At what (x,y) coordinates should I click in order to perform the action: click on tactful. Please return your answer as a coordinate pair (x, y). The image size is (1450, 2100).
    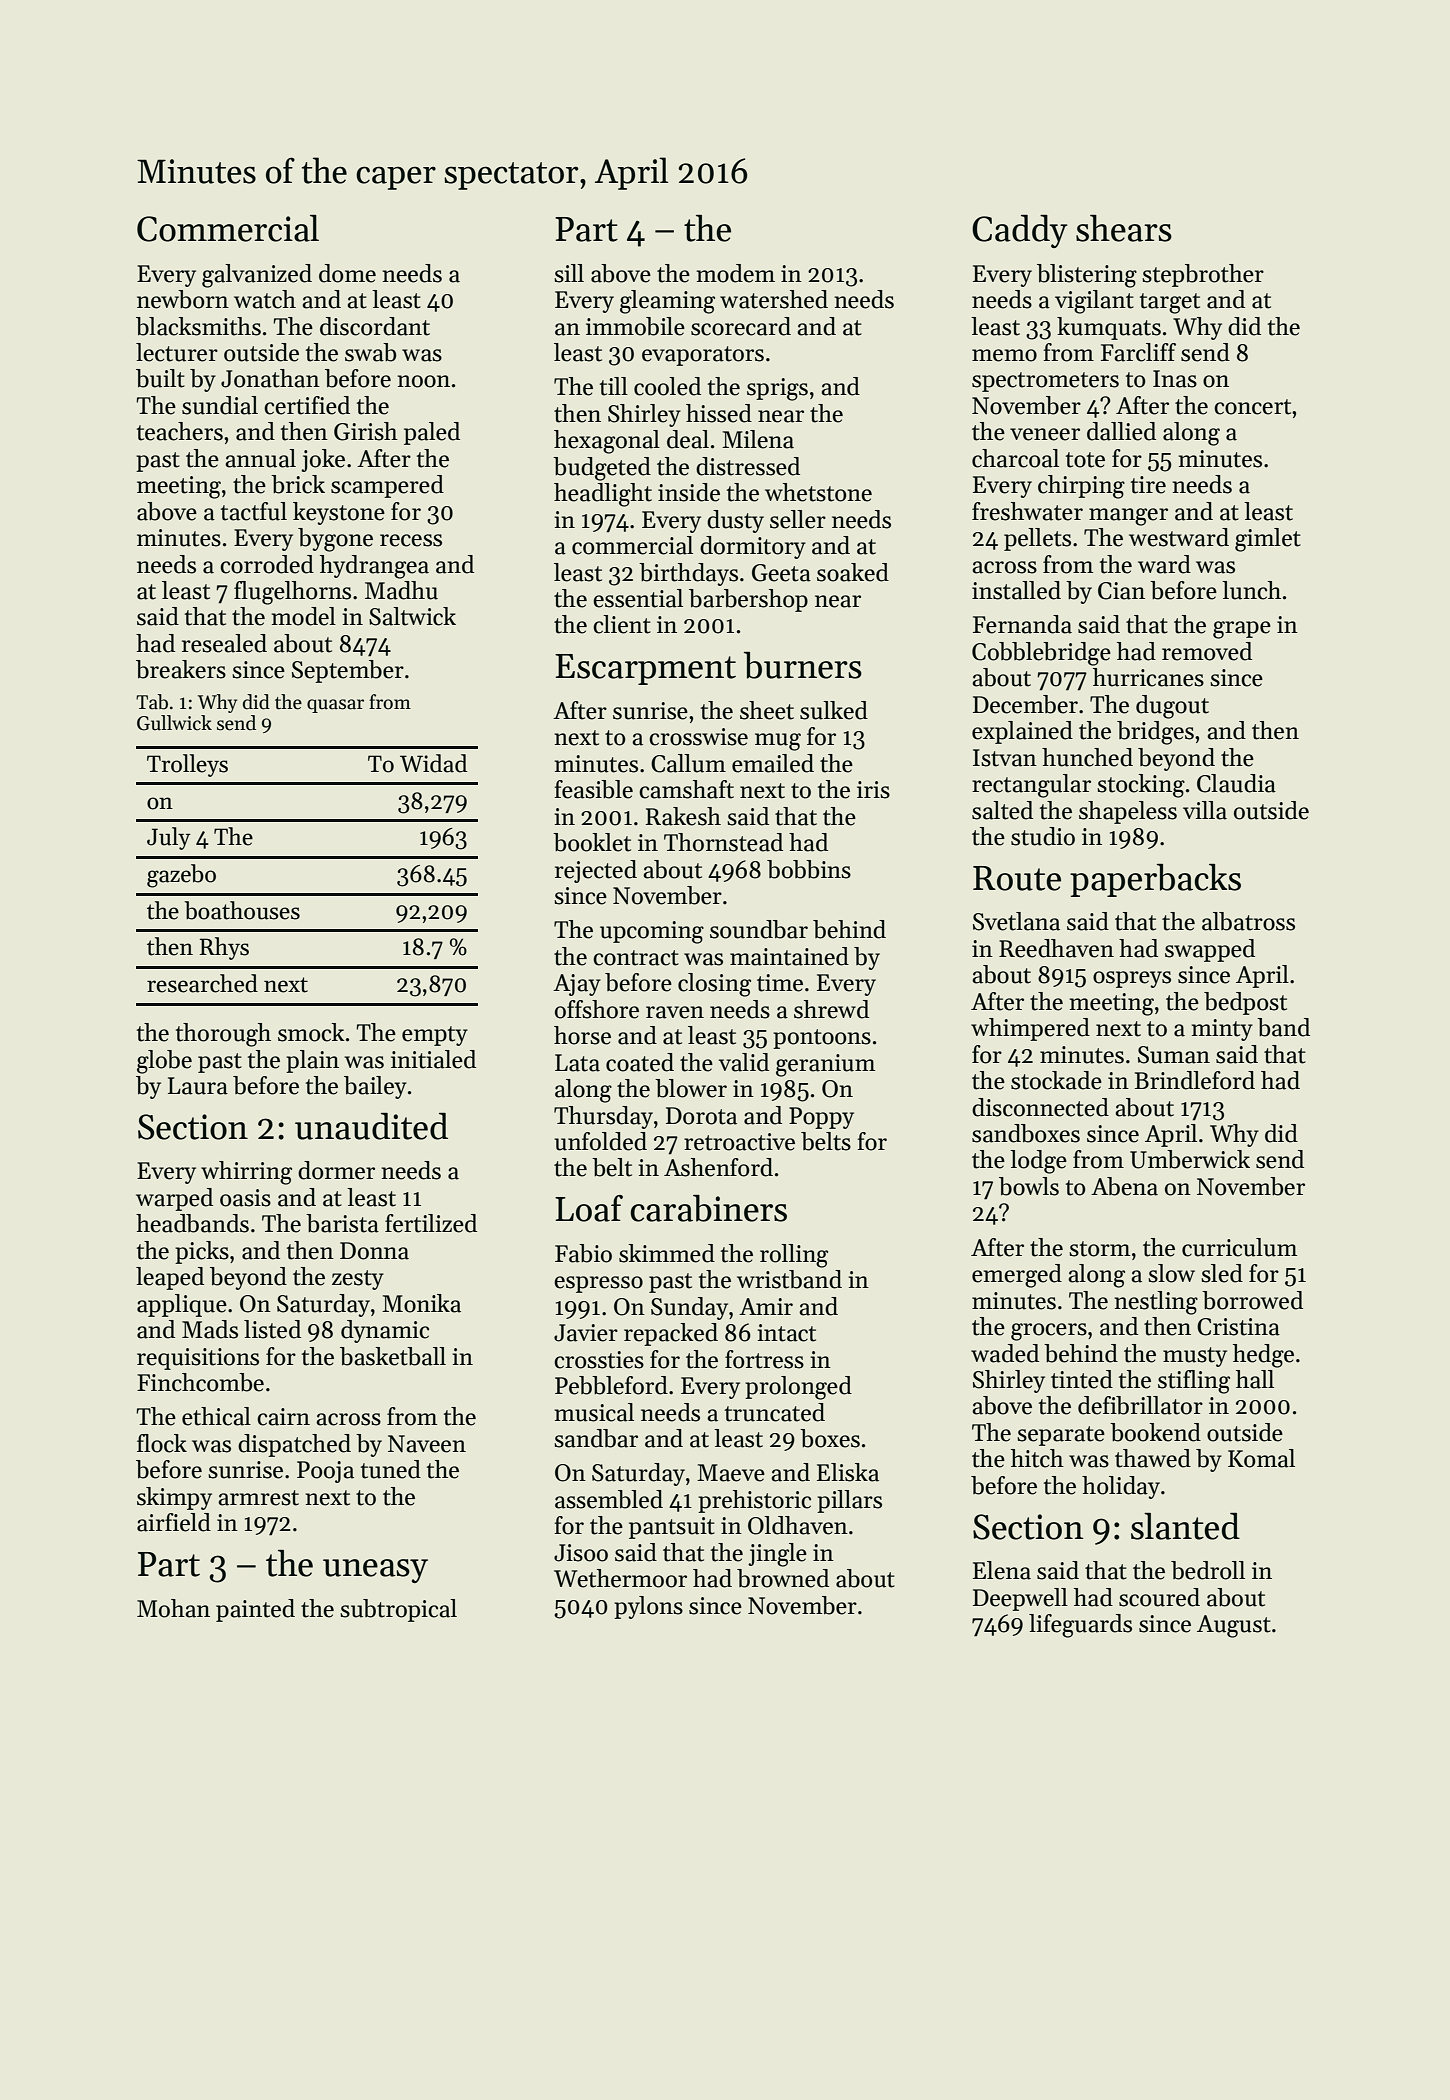
    Looking at the image, I should click on (254, 511).
